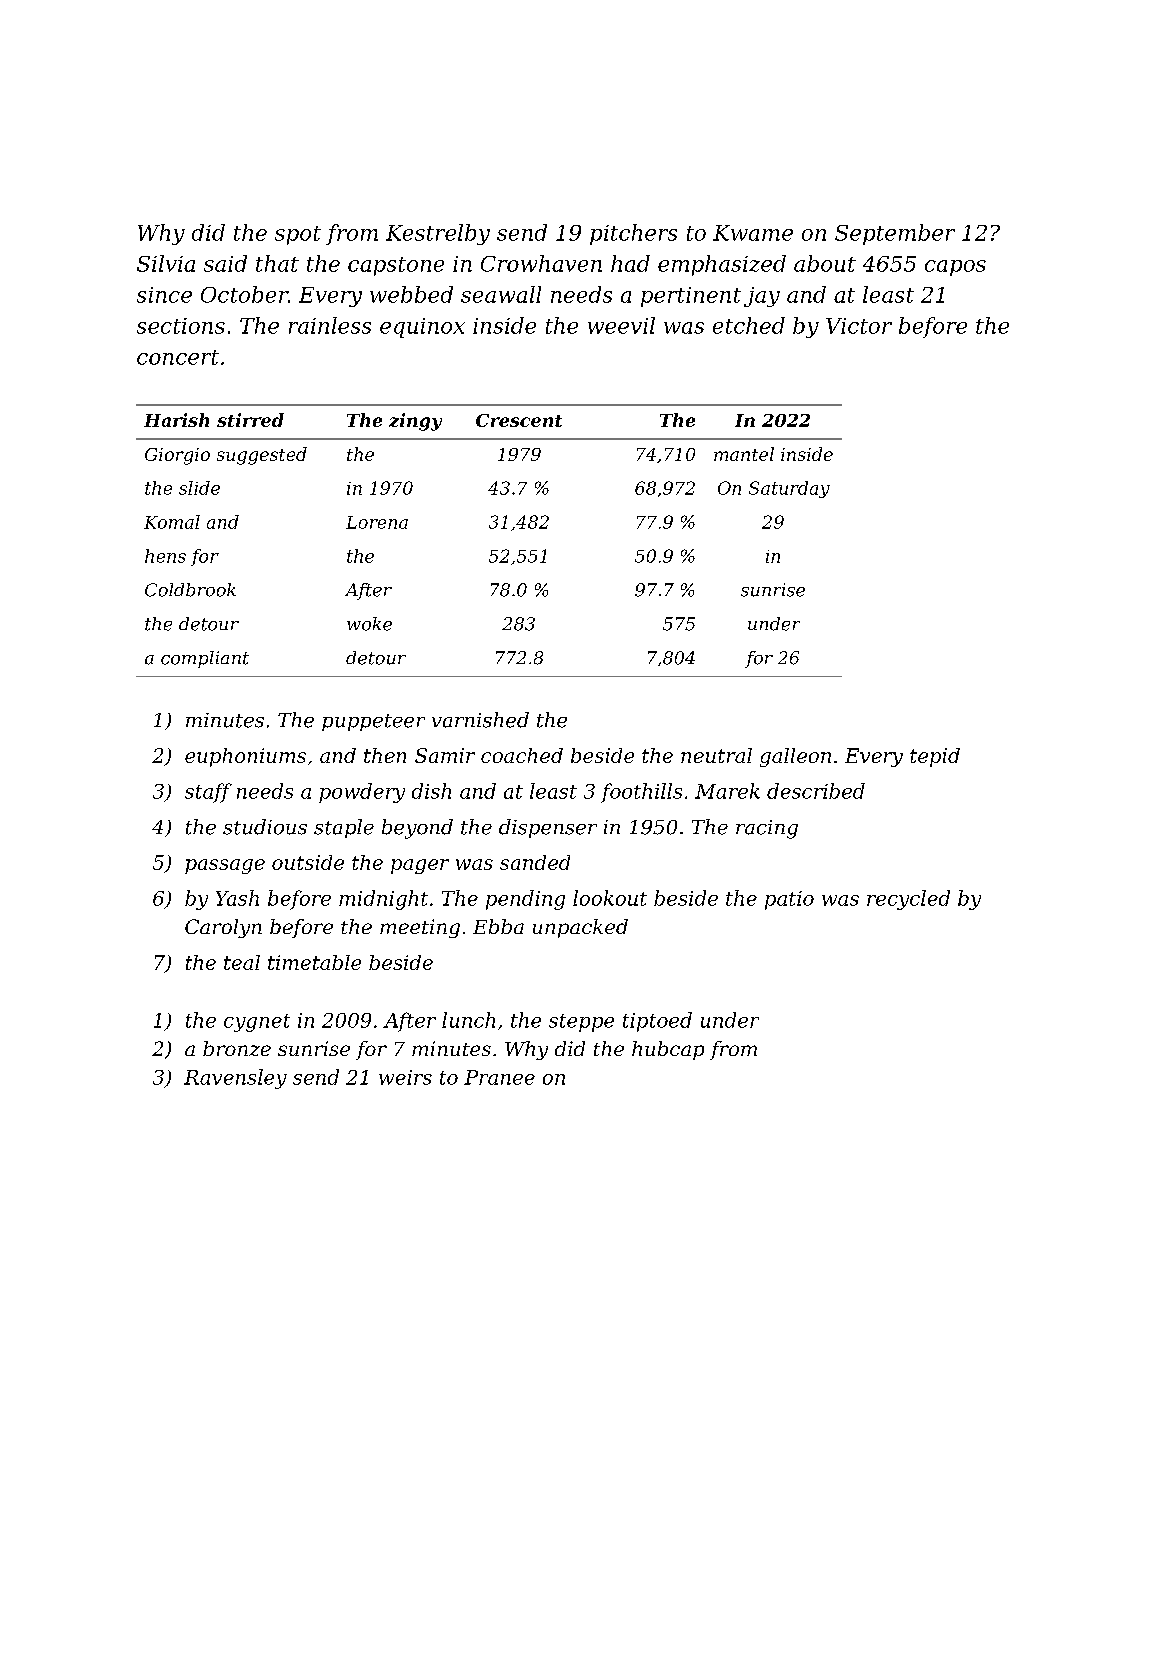 The height and width of the screenshot is (1654, 1165). What do you see at coordinates (405, 1077) in the screenshot?
I see `weirs` at bounding box center [405, 1077].
